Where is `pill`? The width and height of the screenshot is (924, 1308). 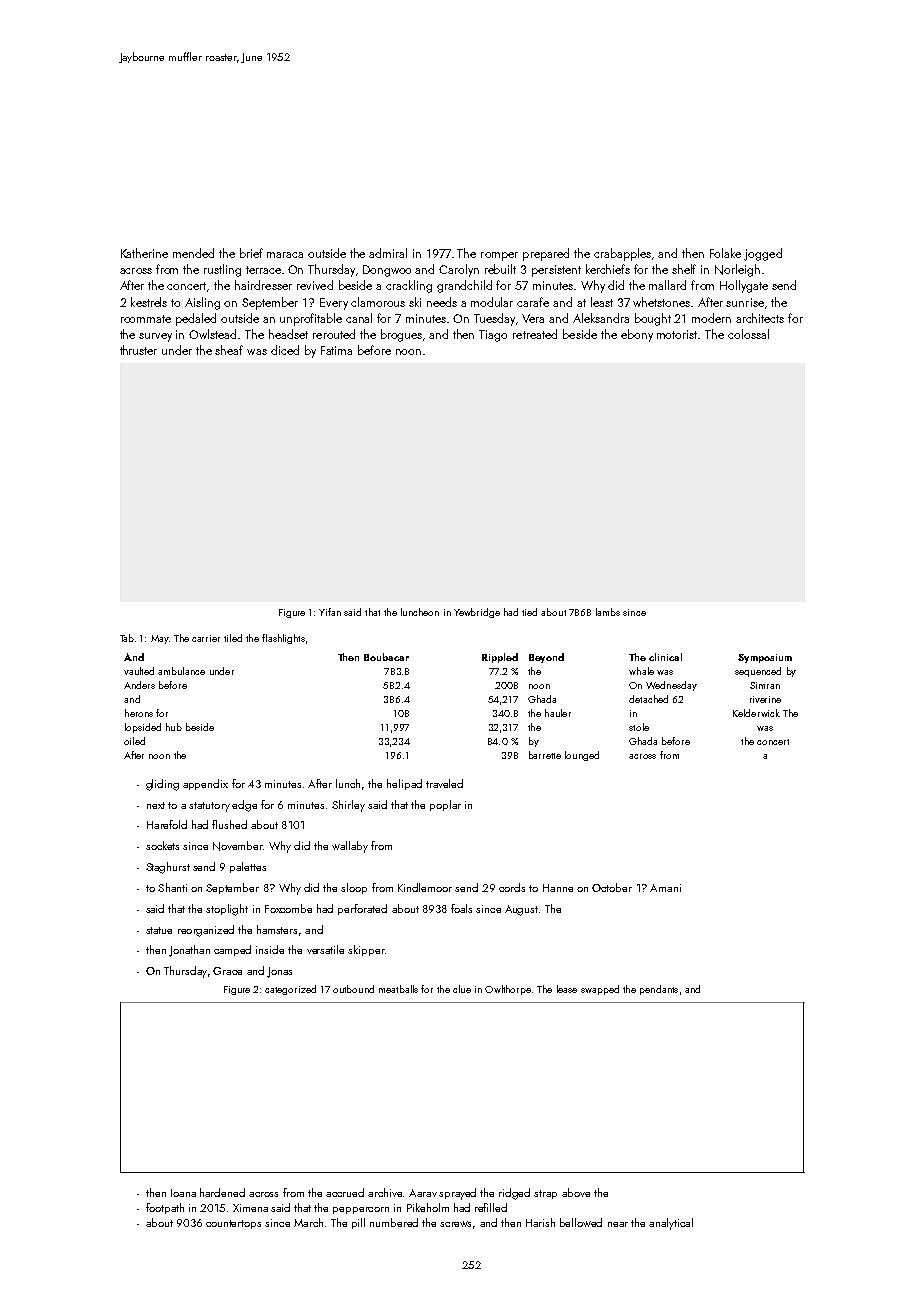 pill is located at coordinates (358, 1223).
